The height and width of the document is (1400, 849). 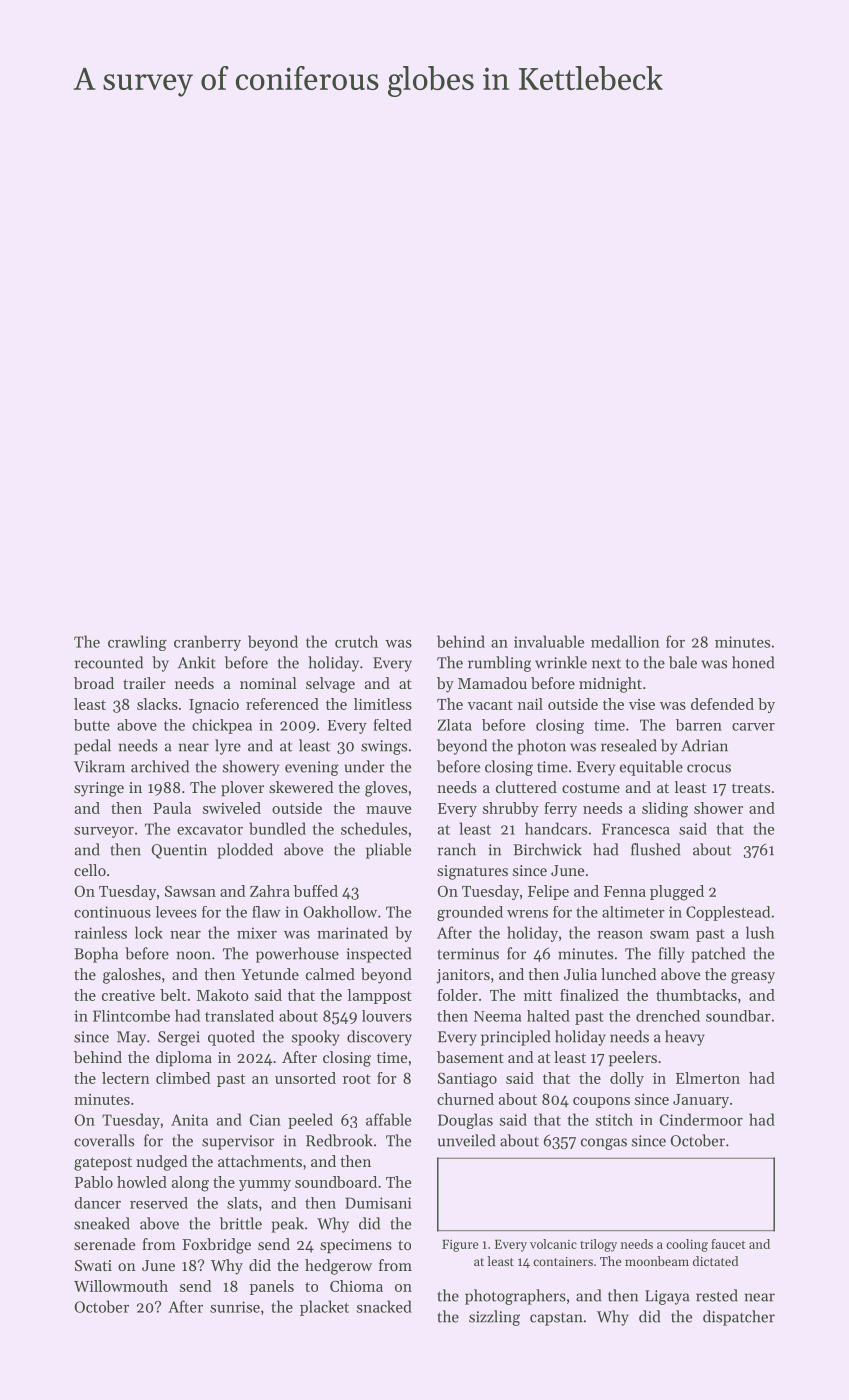 What do you see at coordinates (387, 1016) in the document?
I see `louvers` at bounding box center [387, 1016].
